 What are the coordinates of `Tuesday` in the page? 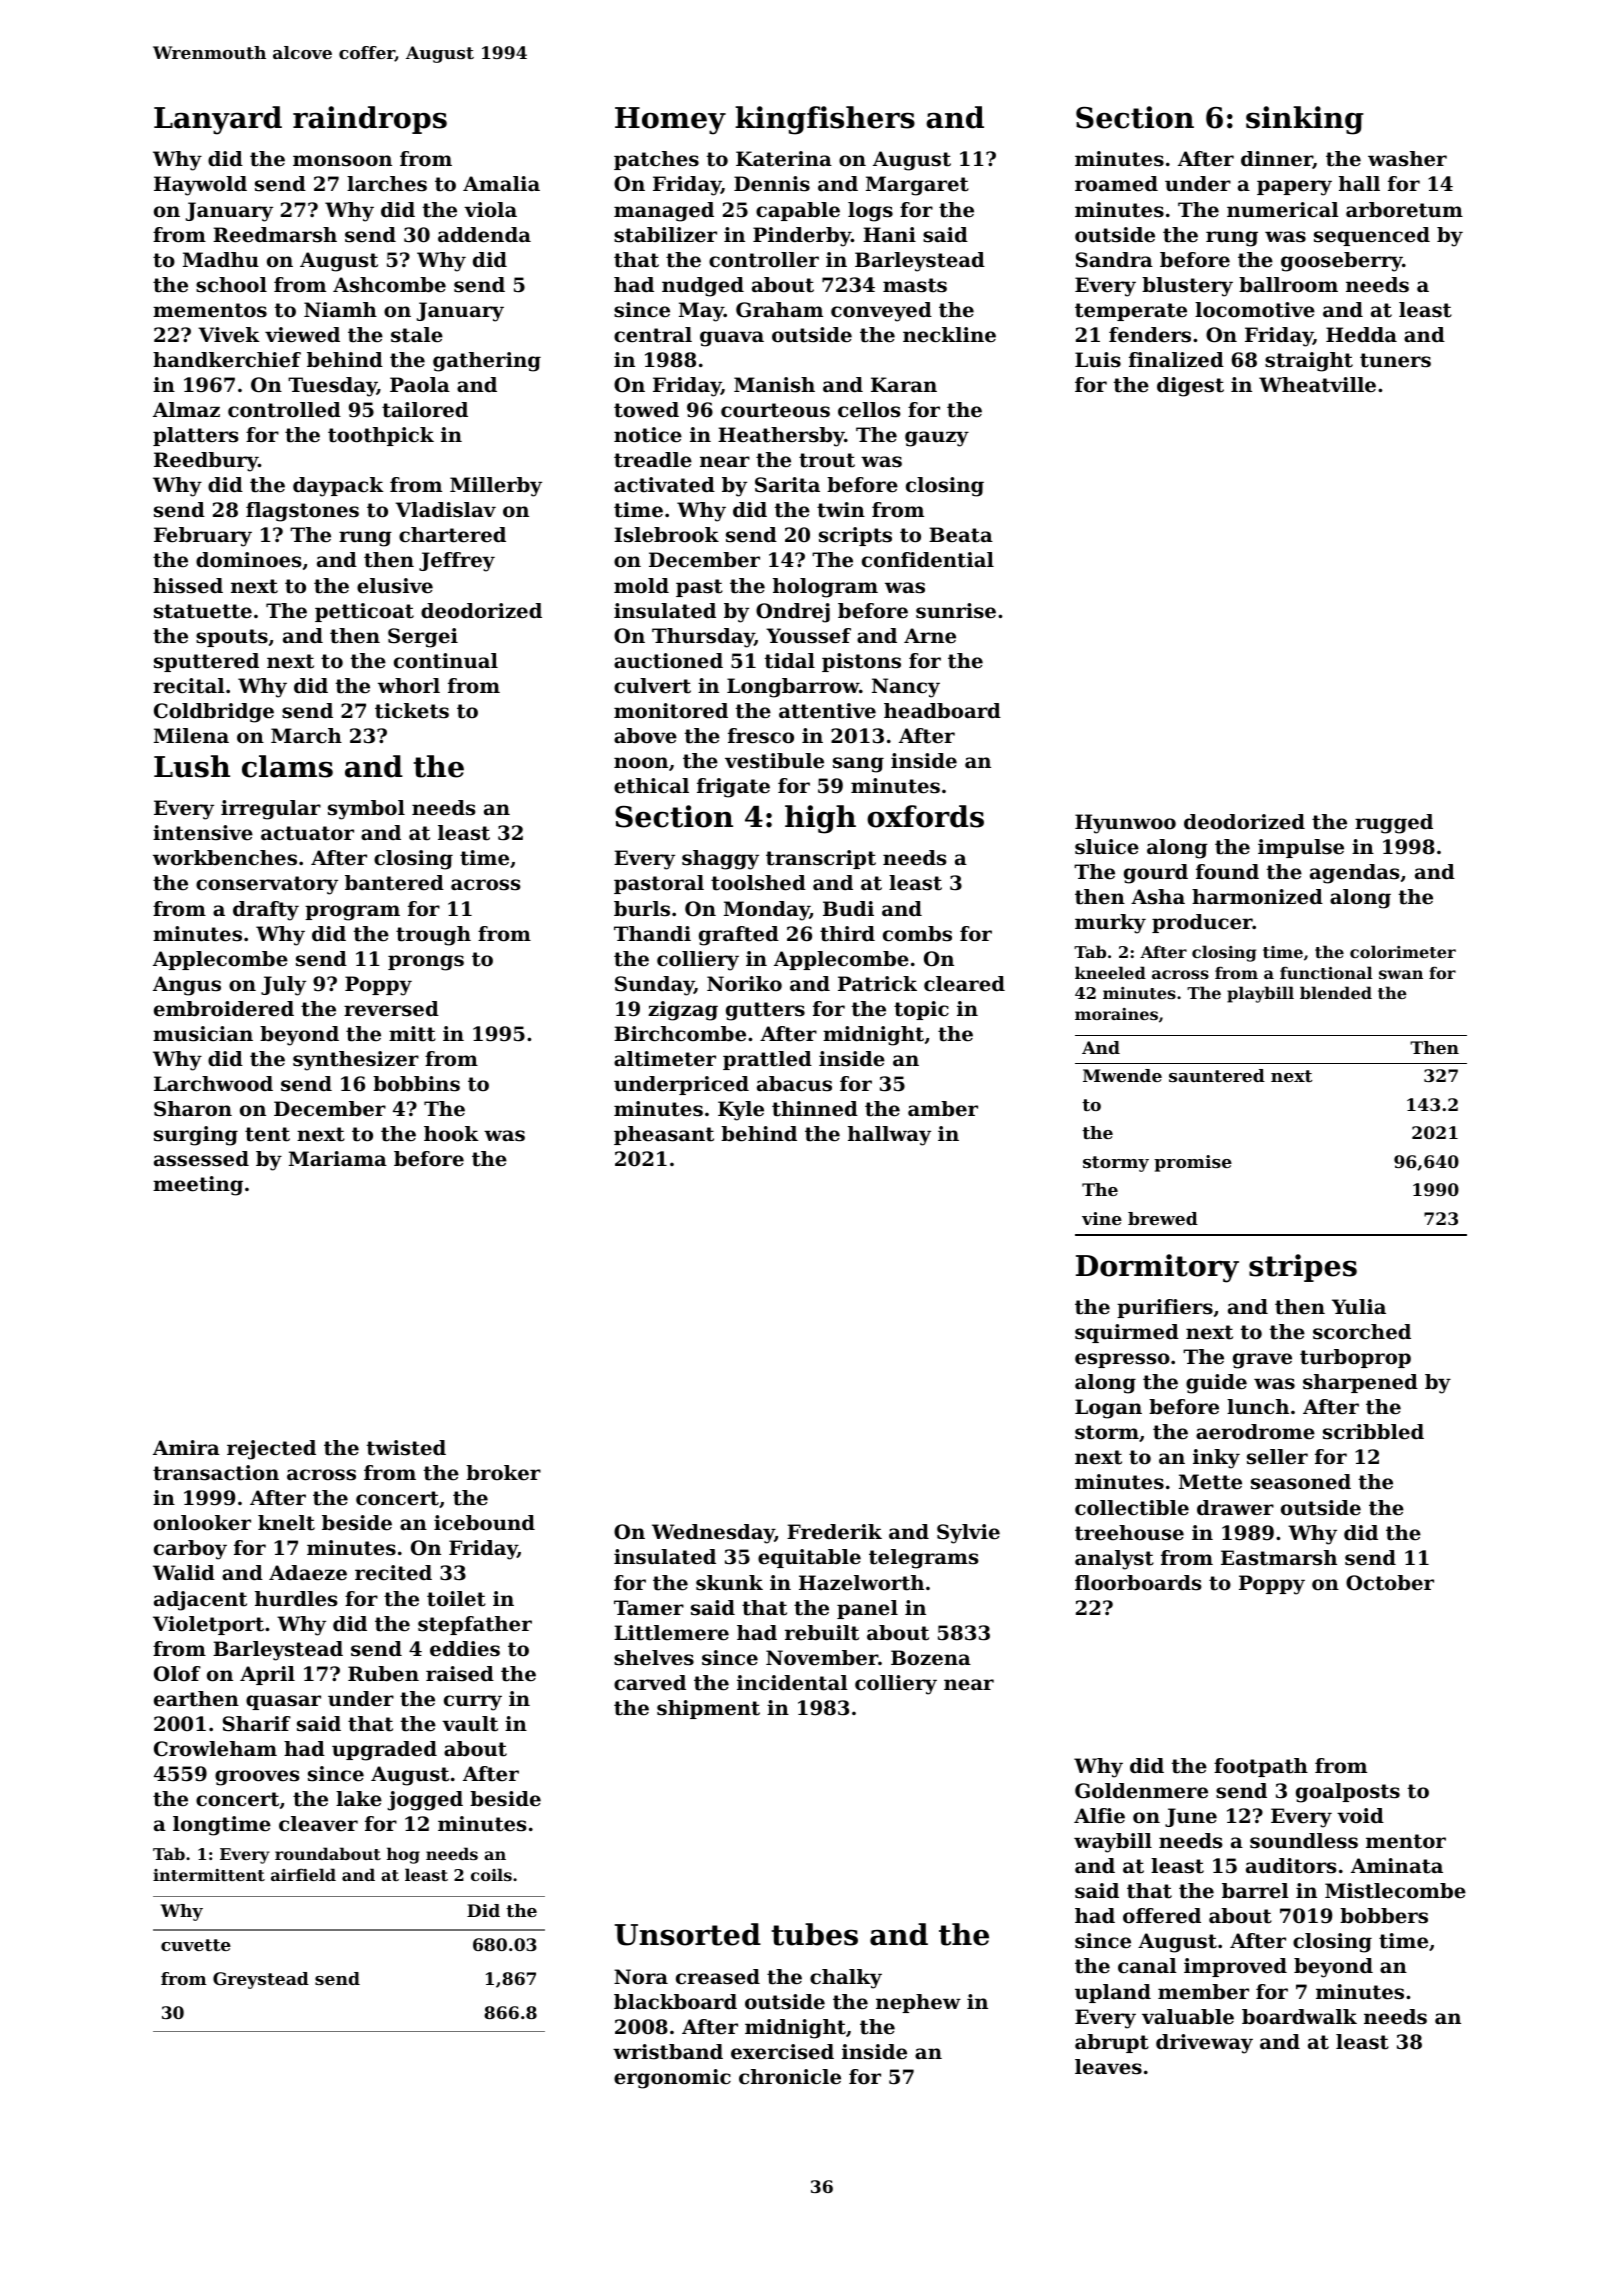 It's located at (332, 387).
